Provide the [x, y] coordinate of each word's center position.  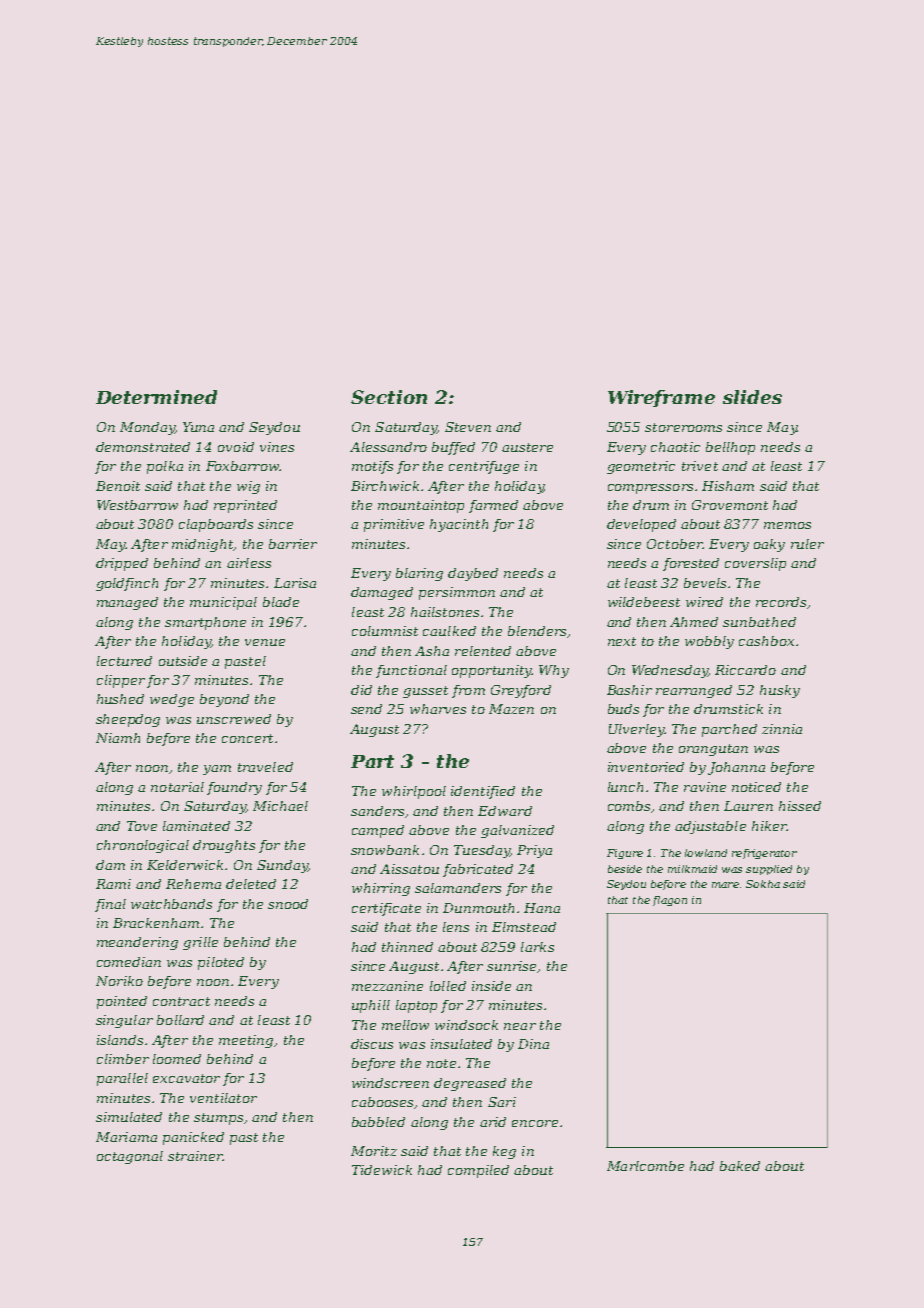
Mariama [126, 1137]
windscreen [390, 1083]
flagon [670, 901]
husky [780, 691]
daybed [473, 574]
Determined [156, 397]
